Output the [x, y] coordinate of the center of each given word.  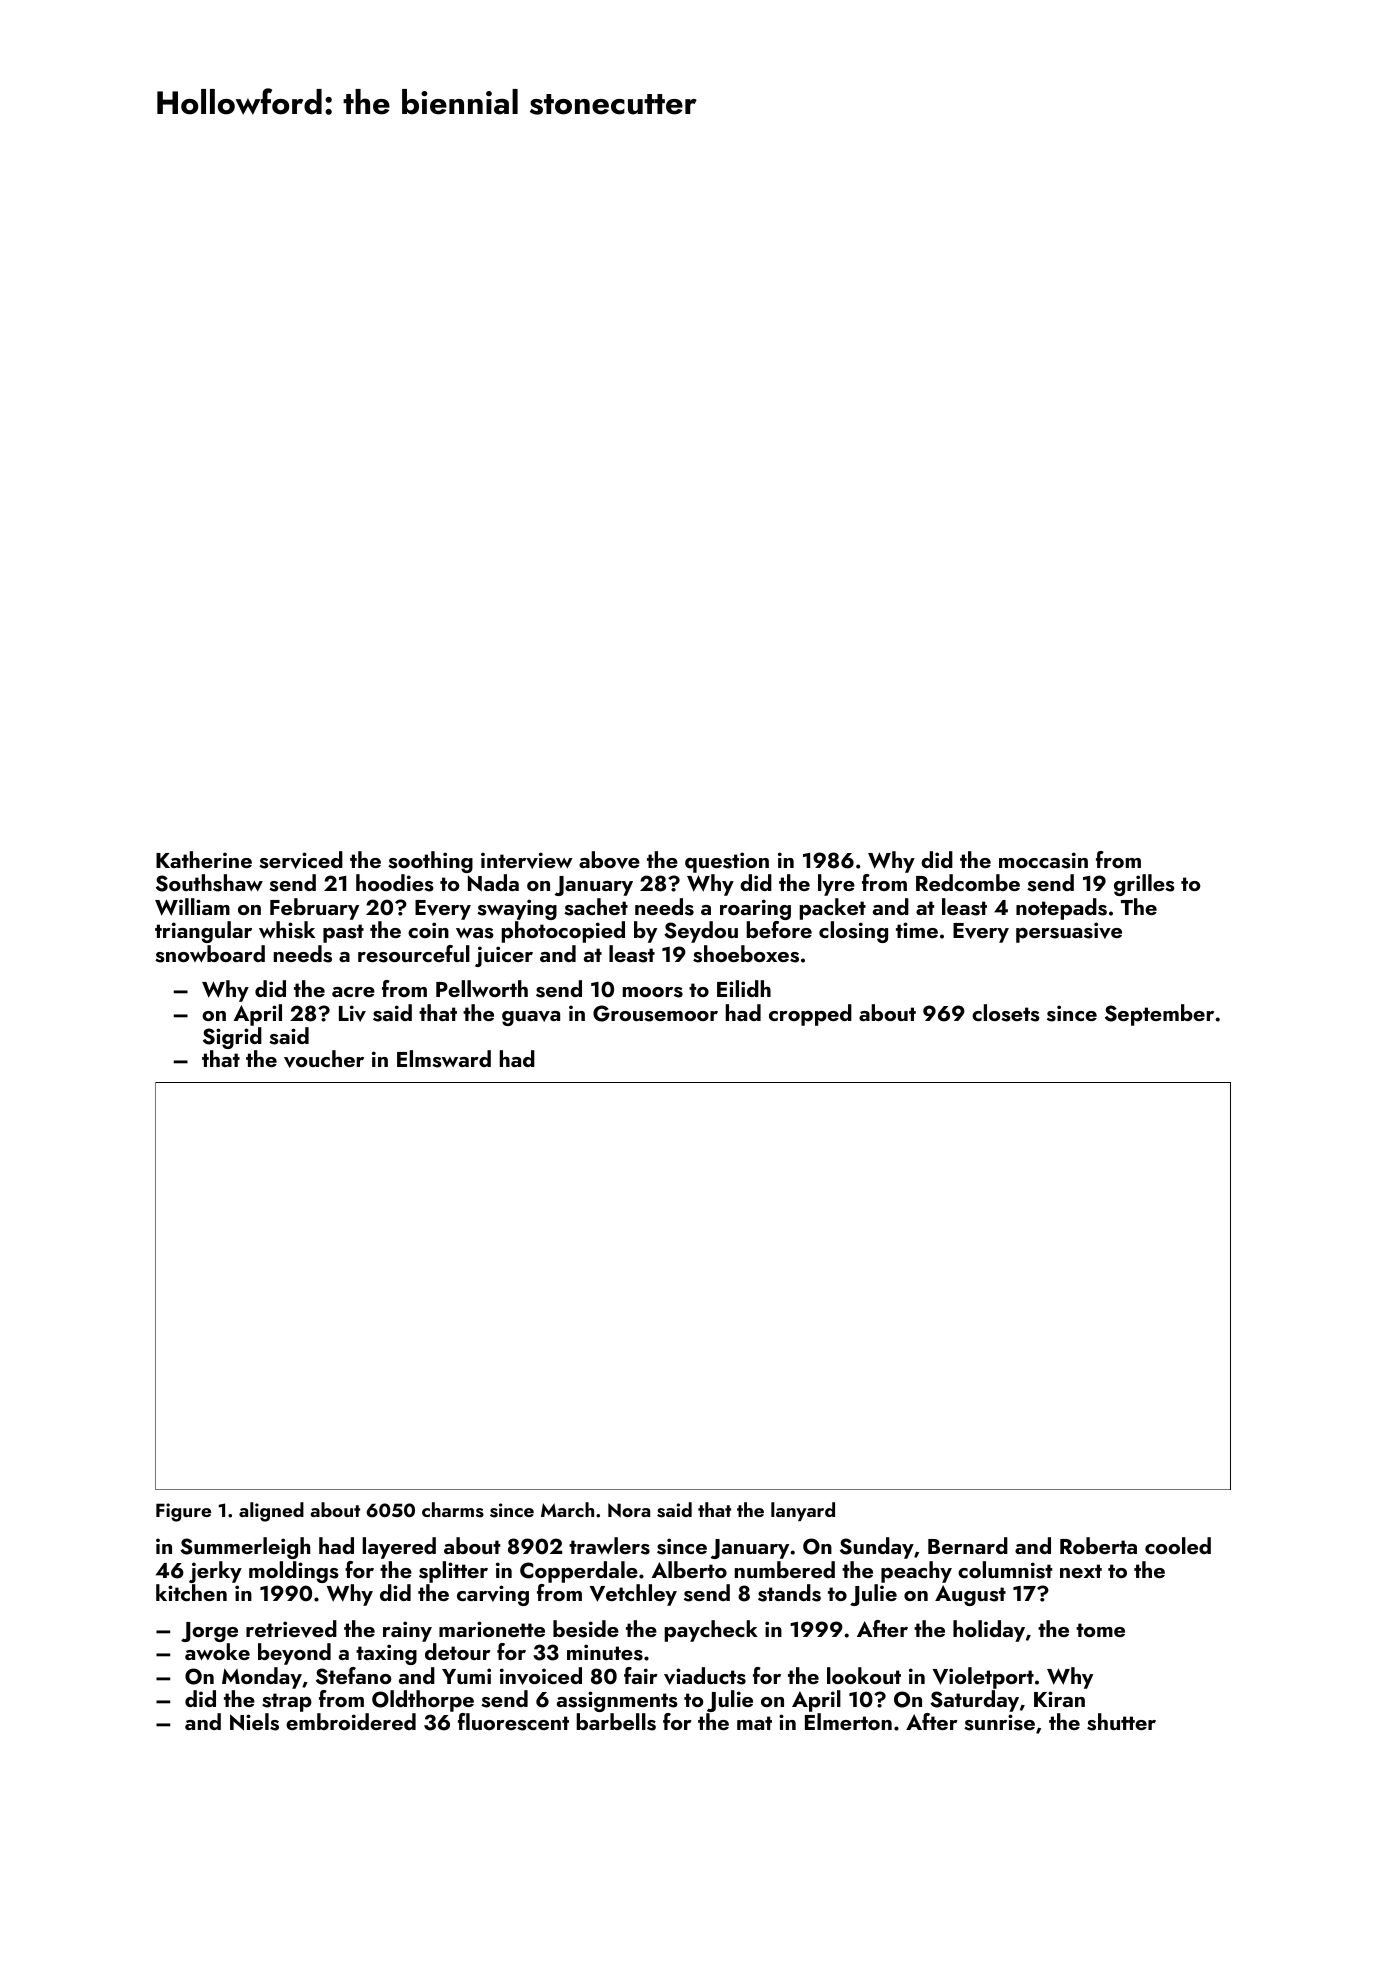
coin [428, 930]
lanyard [803, 1511]
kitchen [191, 1592]
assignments [617, 1701]
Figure [183, 1512]
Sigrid [232, 1038]
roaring [755, 909]
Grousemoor [655, 1013]
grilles [1144, 885]
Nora [629, 1510]
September [1159, 1015]
